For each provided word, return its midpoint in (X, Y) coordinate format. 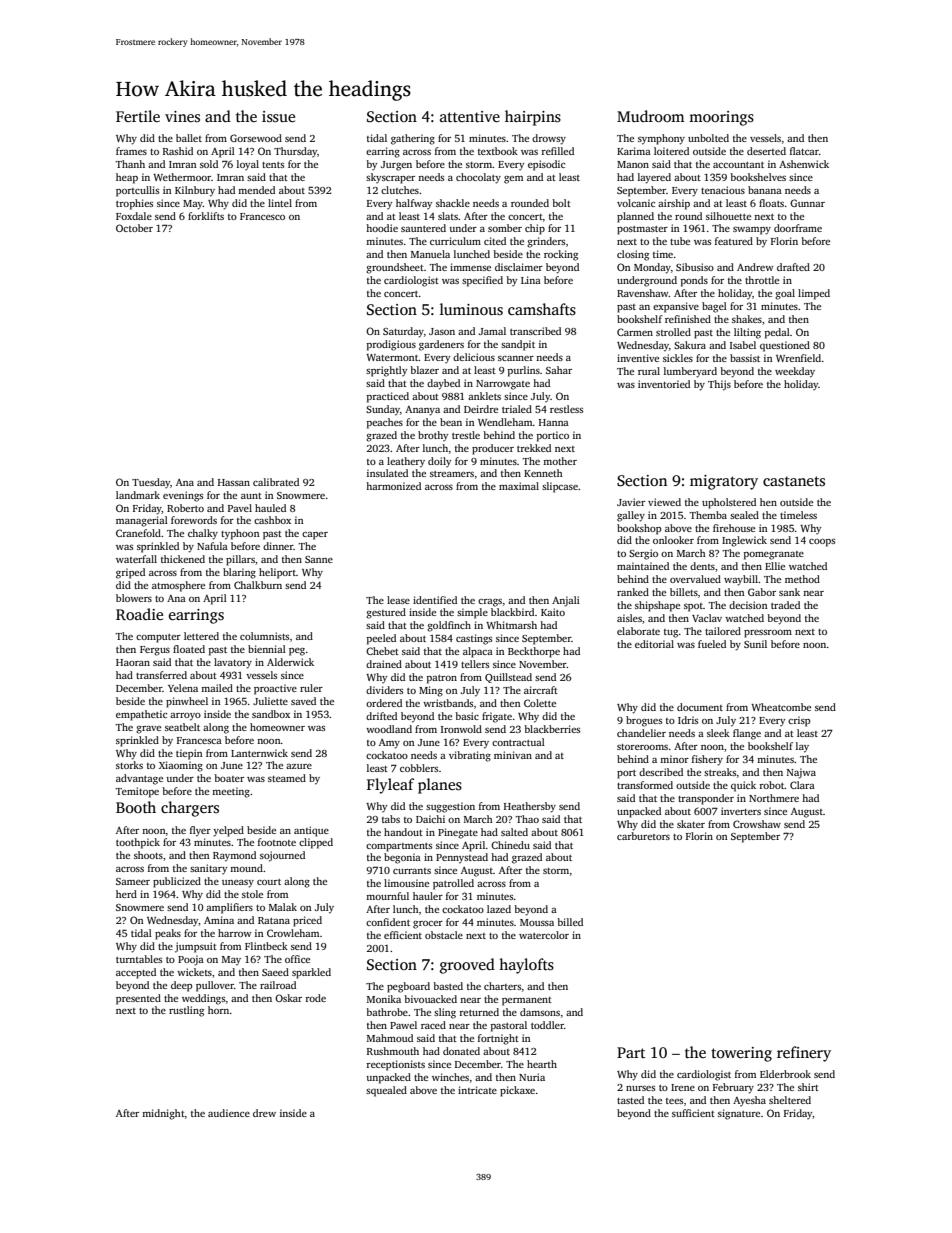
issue (278, 117)
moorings (721, 118)
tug (671, 633)
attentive (470, 116)
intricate (477, 1090)
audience (229, 1113)
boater (229, 778)
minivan (513, 755)
